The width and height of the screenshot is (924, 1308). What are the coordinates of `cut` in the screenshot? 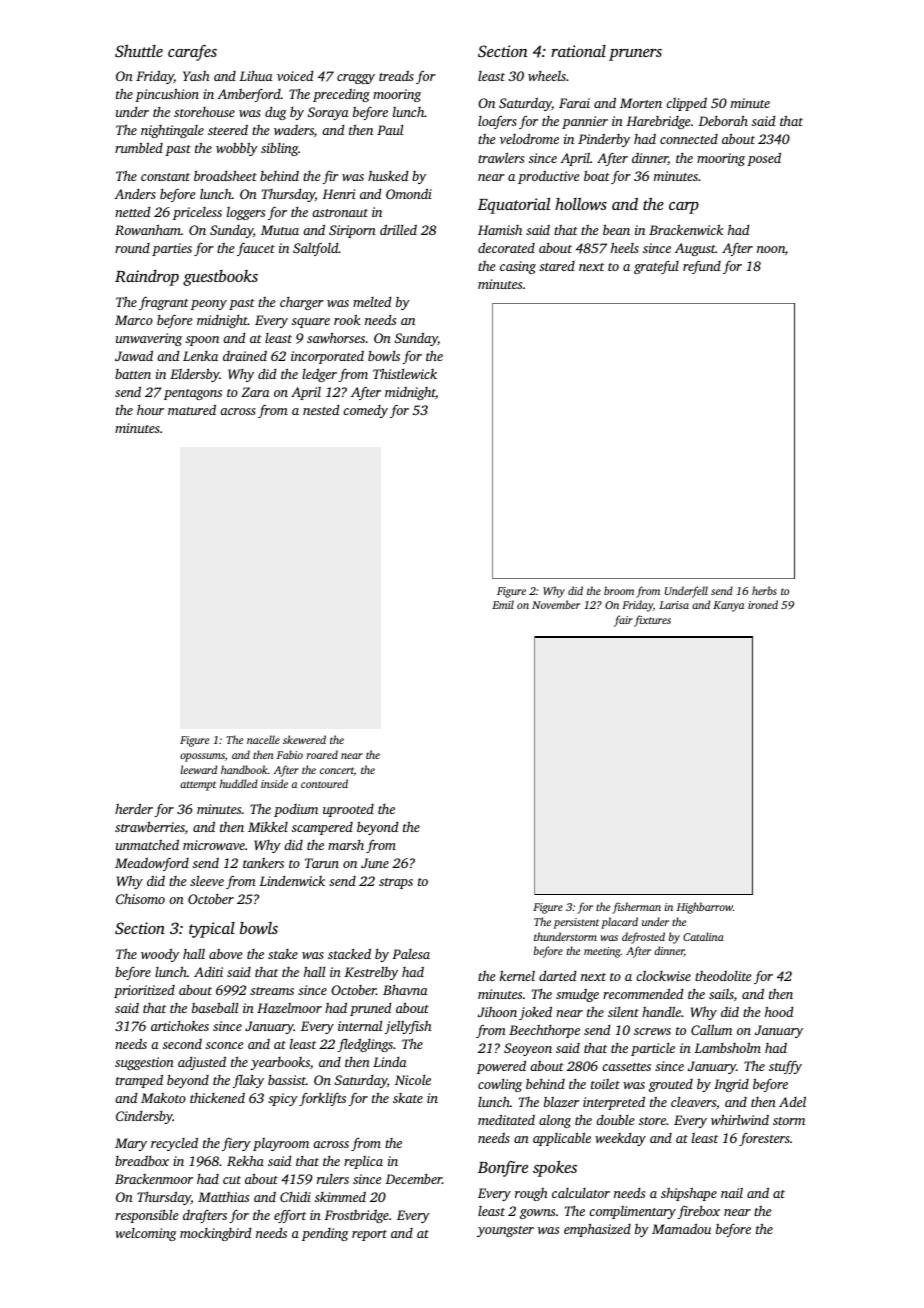 It's located at (232, 1180).
